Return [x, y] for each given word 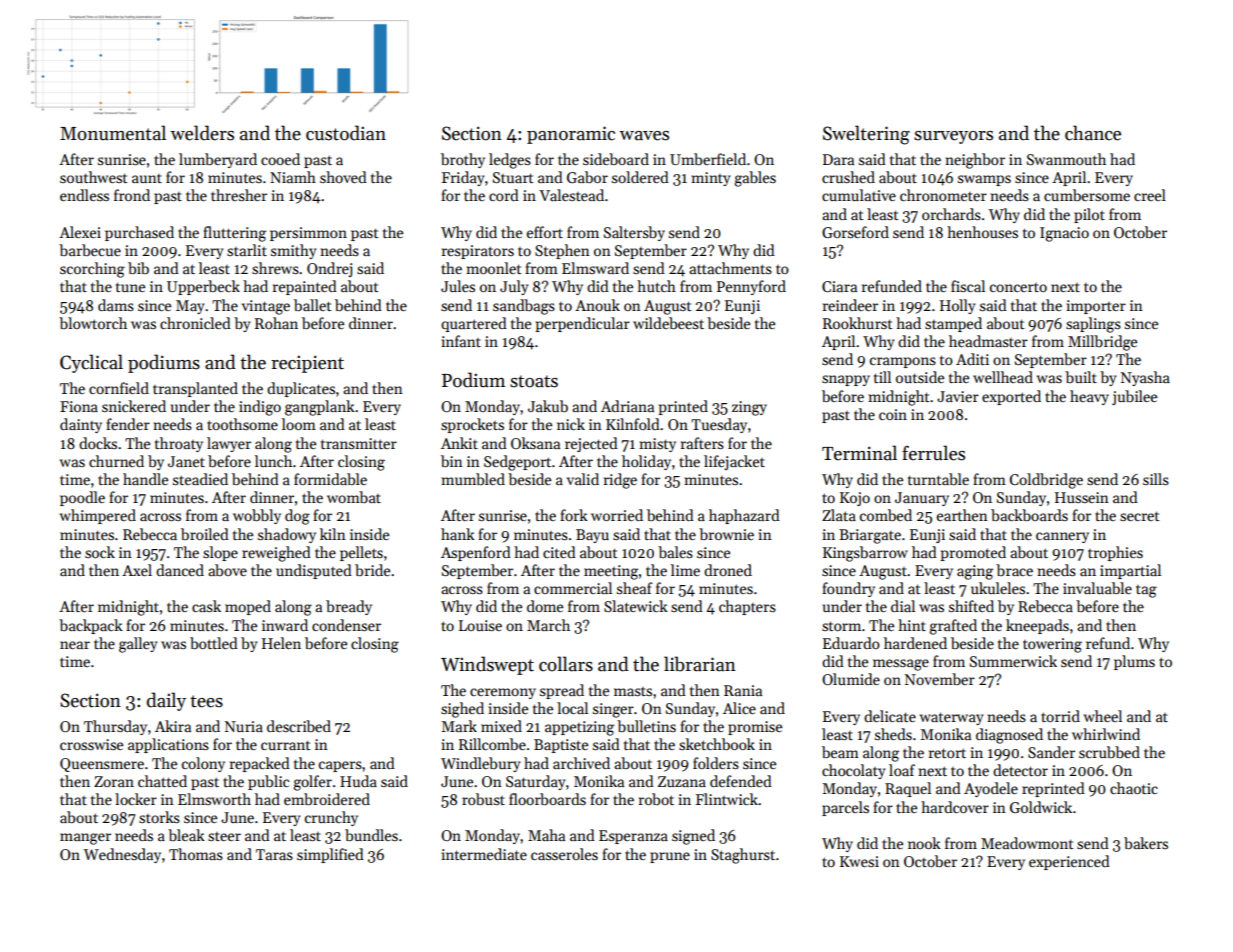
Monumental [113, 133]
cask [206, 606]
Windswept [487, 665]
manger [85, 839]
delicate [890, 716]
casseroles [564, 854]
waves [644, 136]
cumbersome [1087, 195]
